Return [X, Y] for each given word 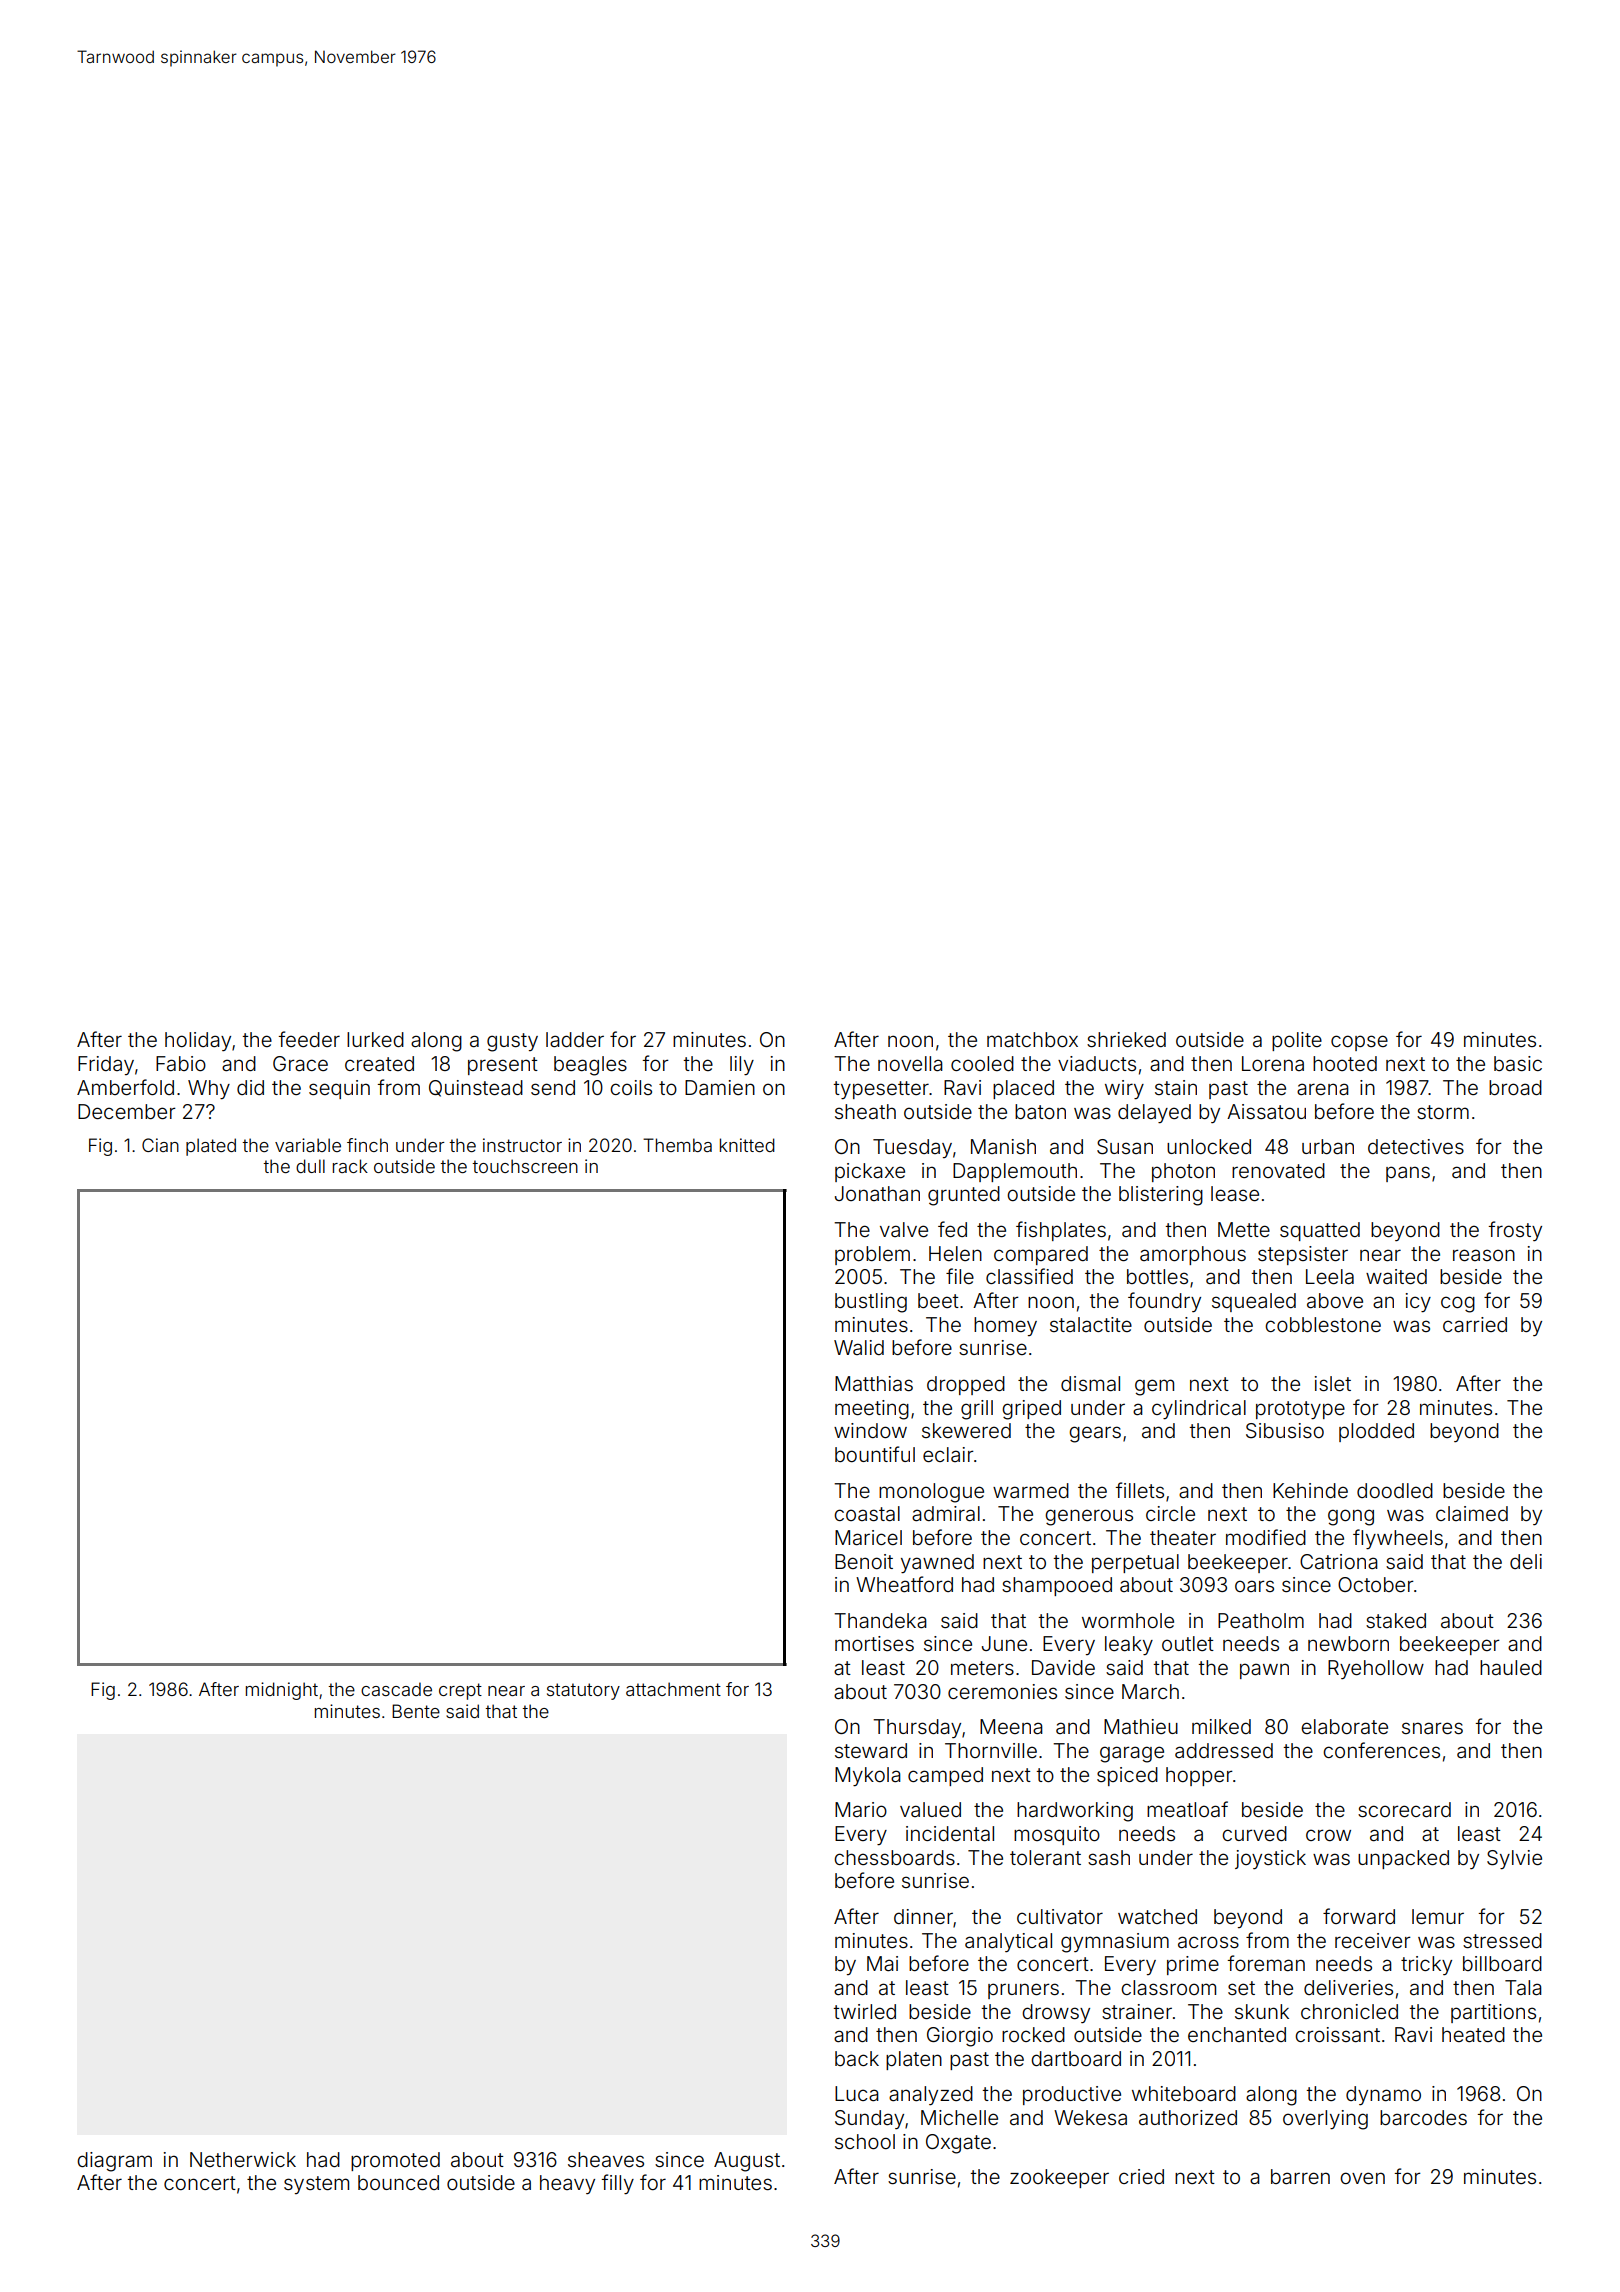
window [870, 1430]
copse [1359, 1043]
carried [1475, 1324]
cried [1141, 2176]
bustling [871, 1303]
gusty [512, 1042]
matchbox [1032, 1039]
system [316, 2185]
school [865, 2141]
